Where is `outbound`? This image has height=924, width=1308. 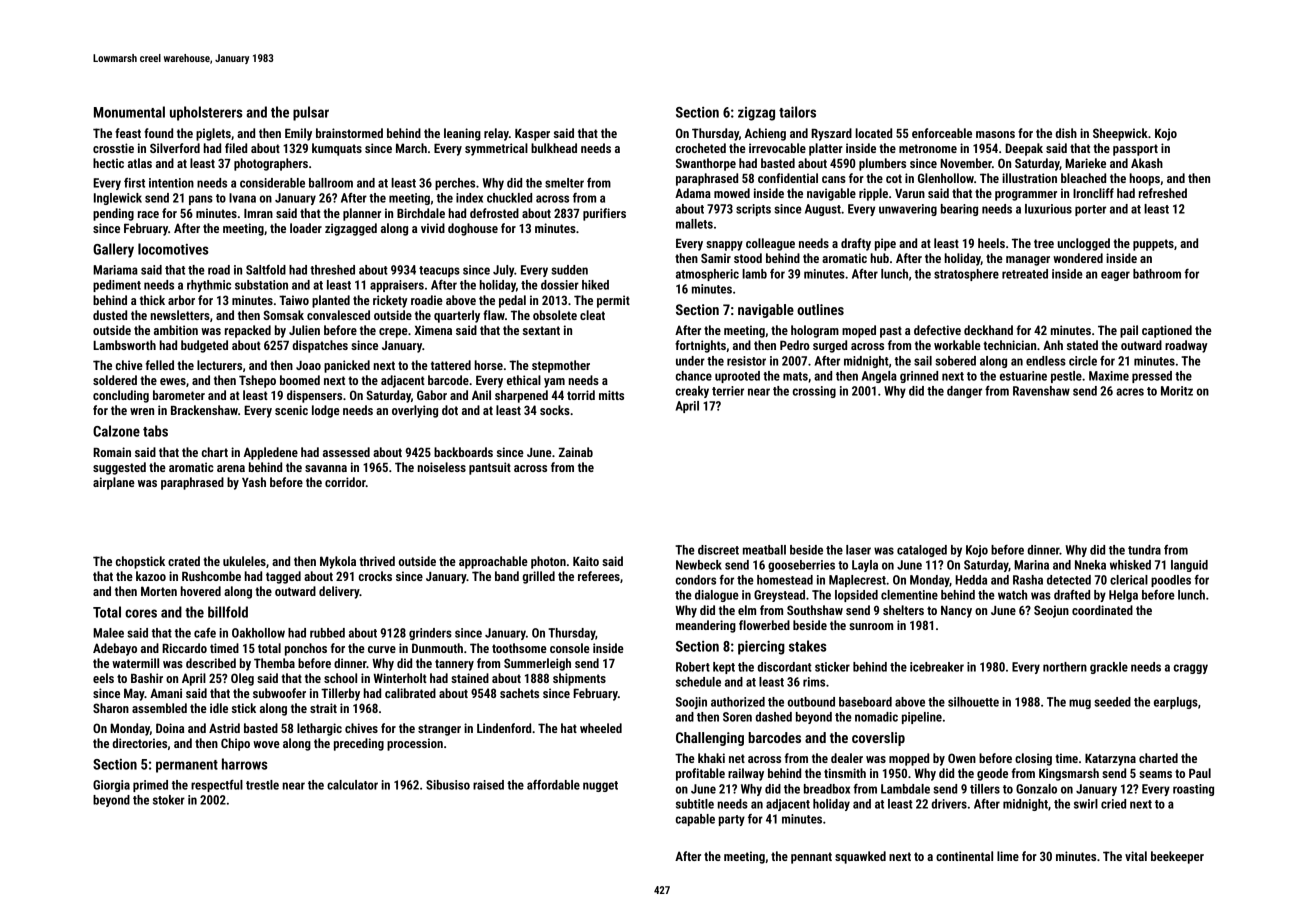
outbound is located at coordinates (811, 702).
